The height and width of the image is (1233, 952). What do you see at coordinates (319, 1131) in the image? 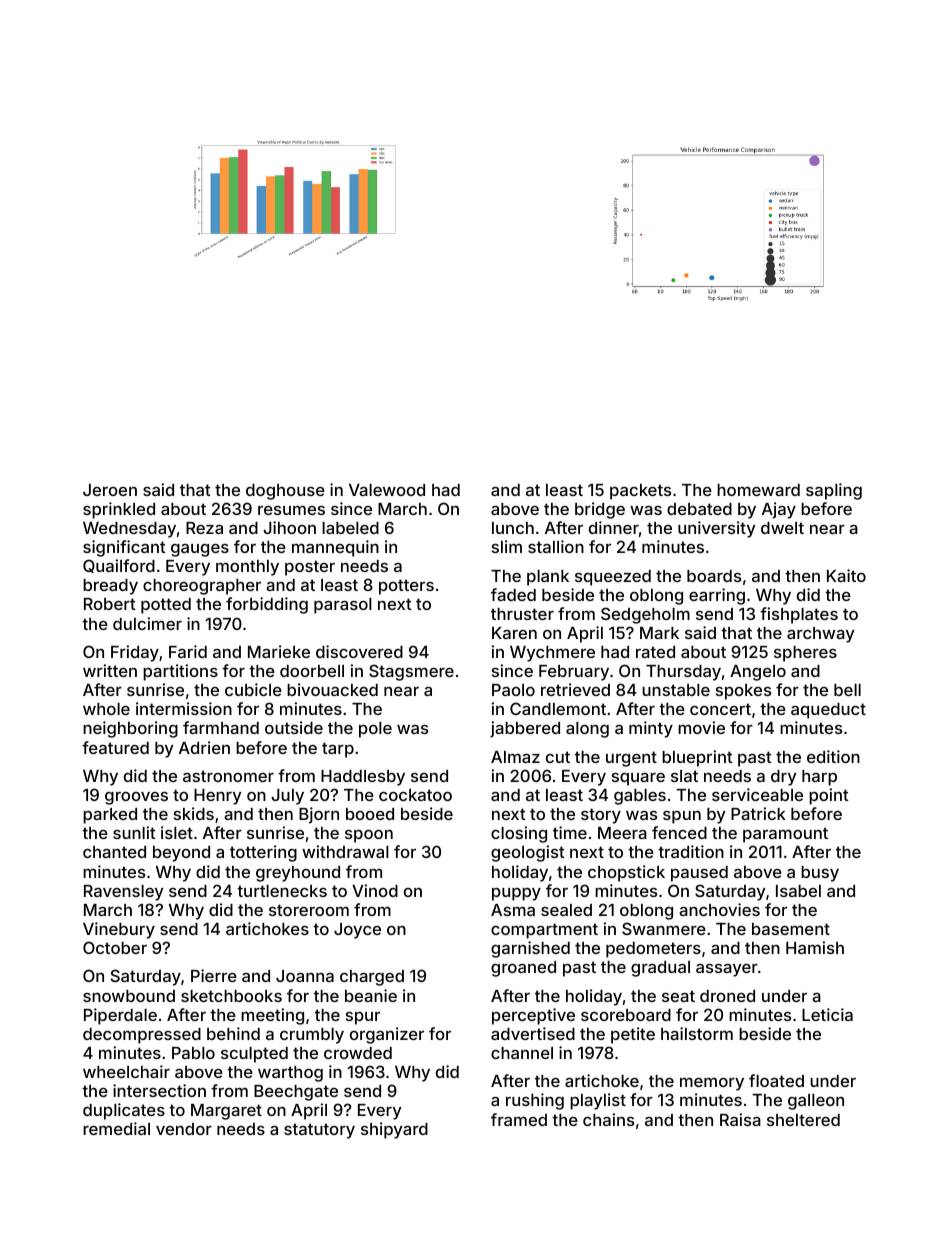
I see `statutory` at bounding box center [319, 1131].
